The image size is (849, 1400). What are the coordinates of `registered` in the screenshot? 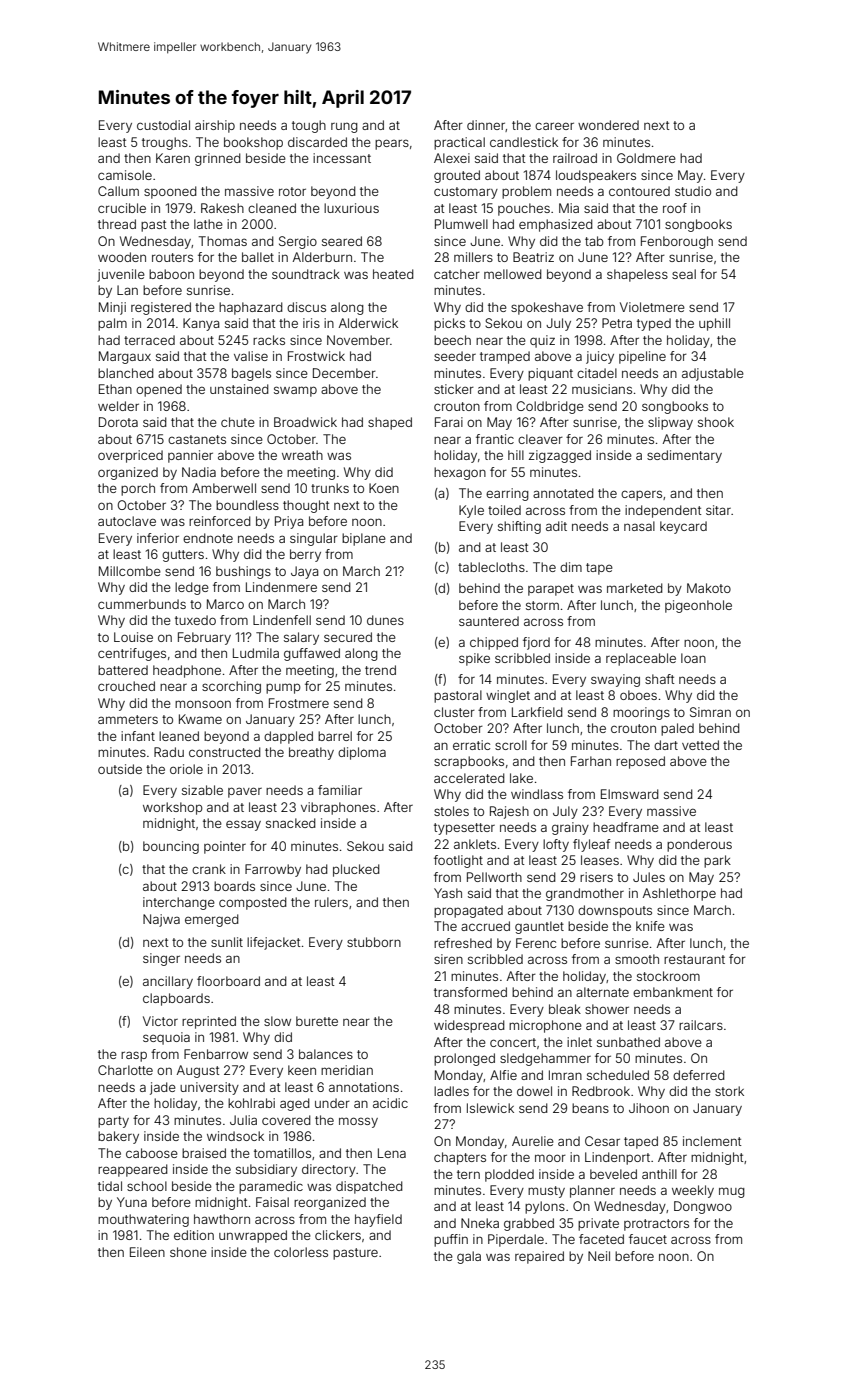 It's located at (161, 308).
